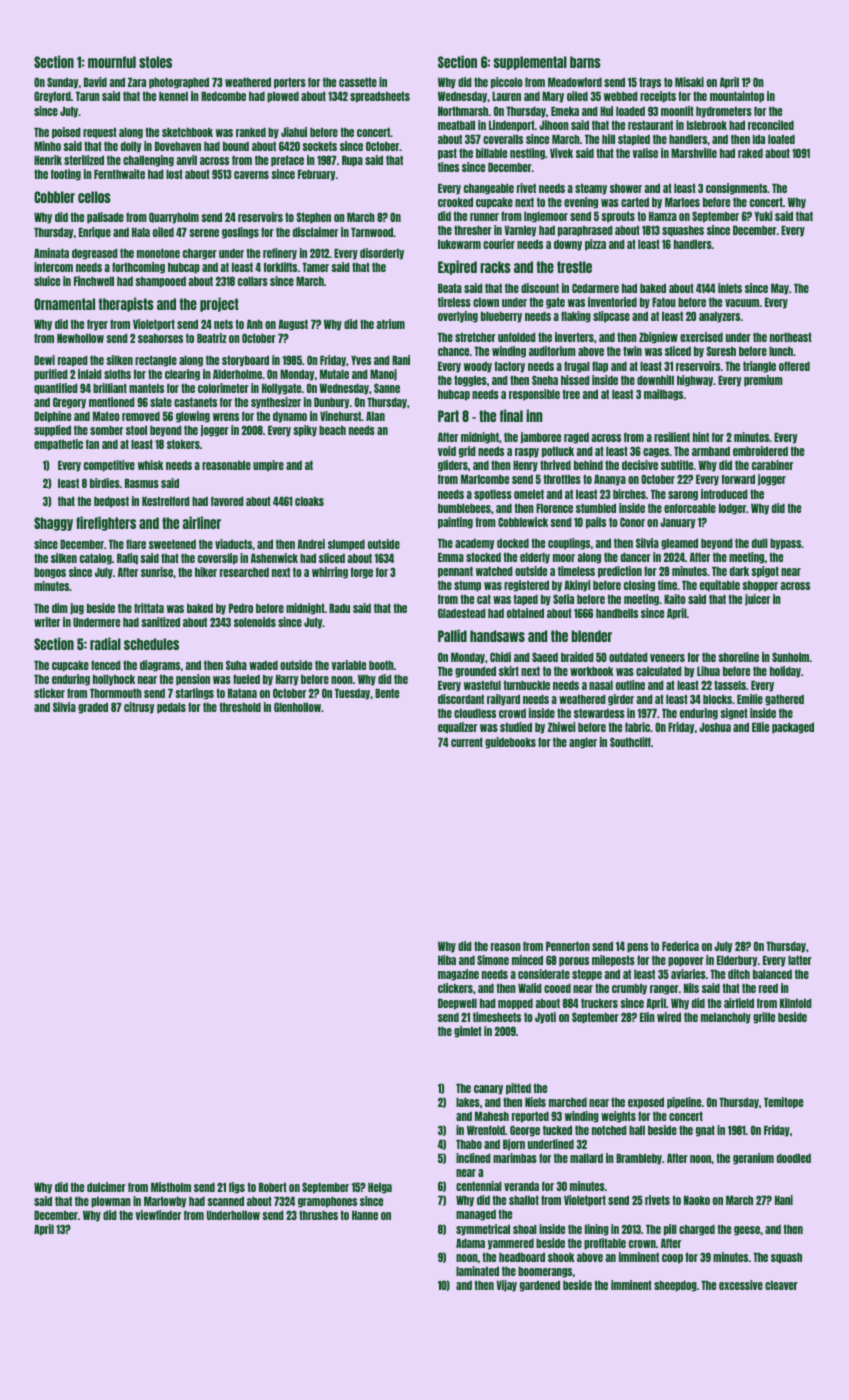 The width and height of the document is (849, 1400). I want to click on Part, so click(448, 416).
